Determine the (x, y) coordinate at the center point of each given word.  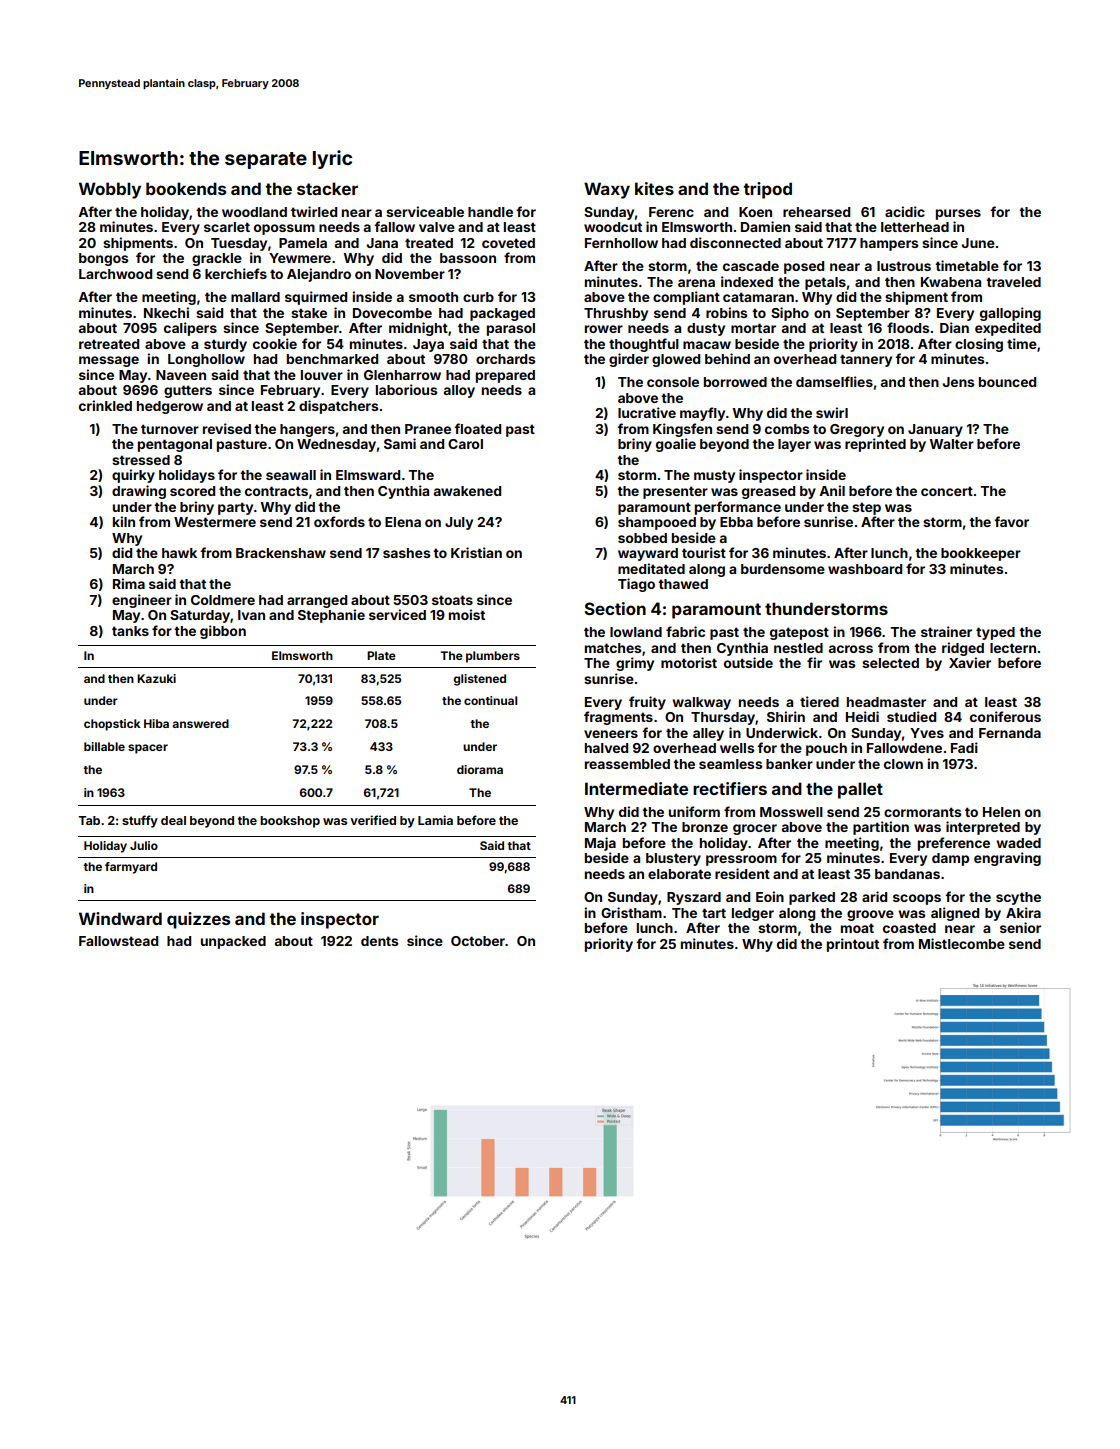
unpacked (233, 942)
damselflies (834, 381)
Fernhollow (621, 243)
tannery (866, 360)
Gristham (631, 912)
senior (1020, 927)
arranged (317, 601)
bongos (103, 259)
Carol (465, 444)
